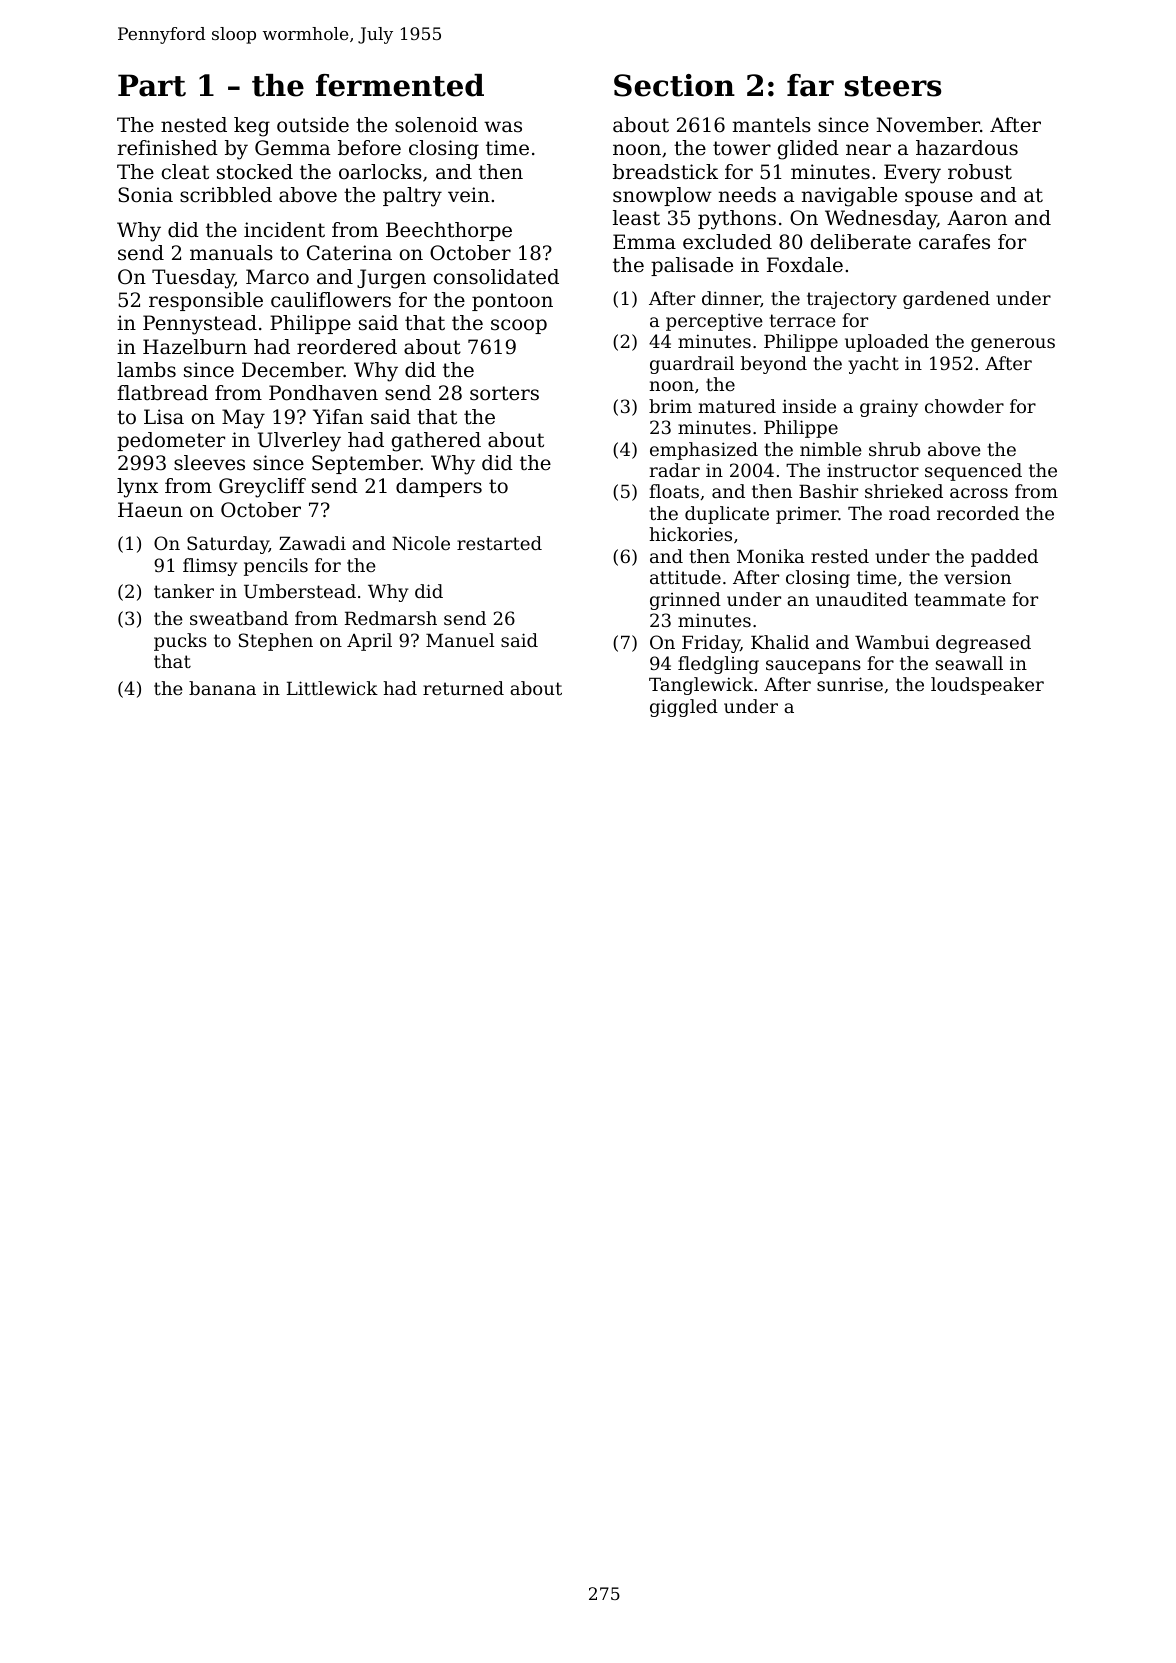 This document has width=1176, height=1663. What do you see at coordinates (300, 591) in the document?
I see `Umberstead` at bounding box center [300, 591].
